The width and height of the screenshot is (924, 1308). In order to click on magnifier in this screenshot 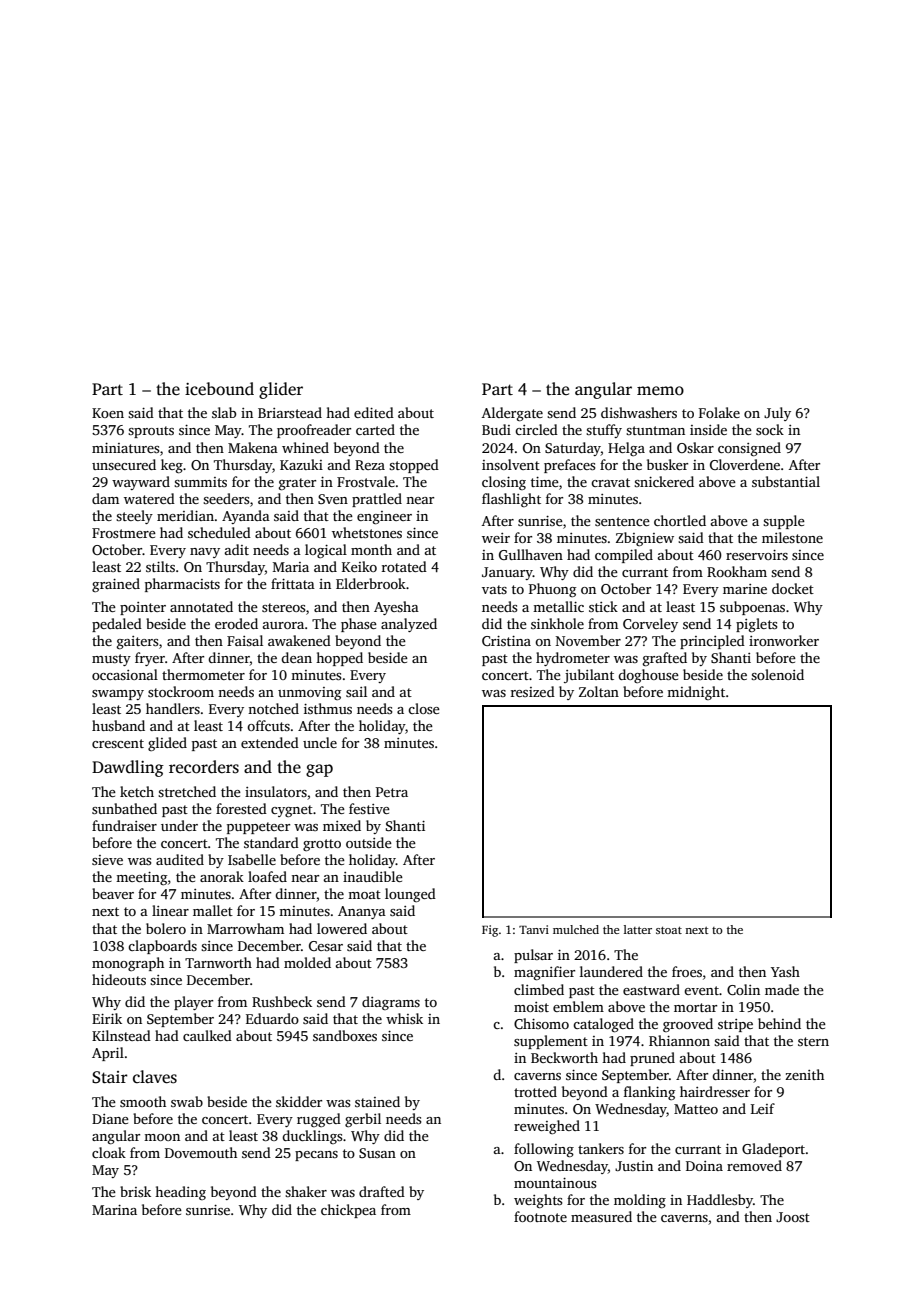, I will do `click(544, 973)`.
